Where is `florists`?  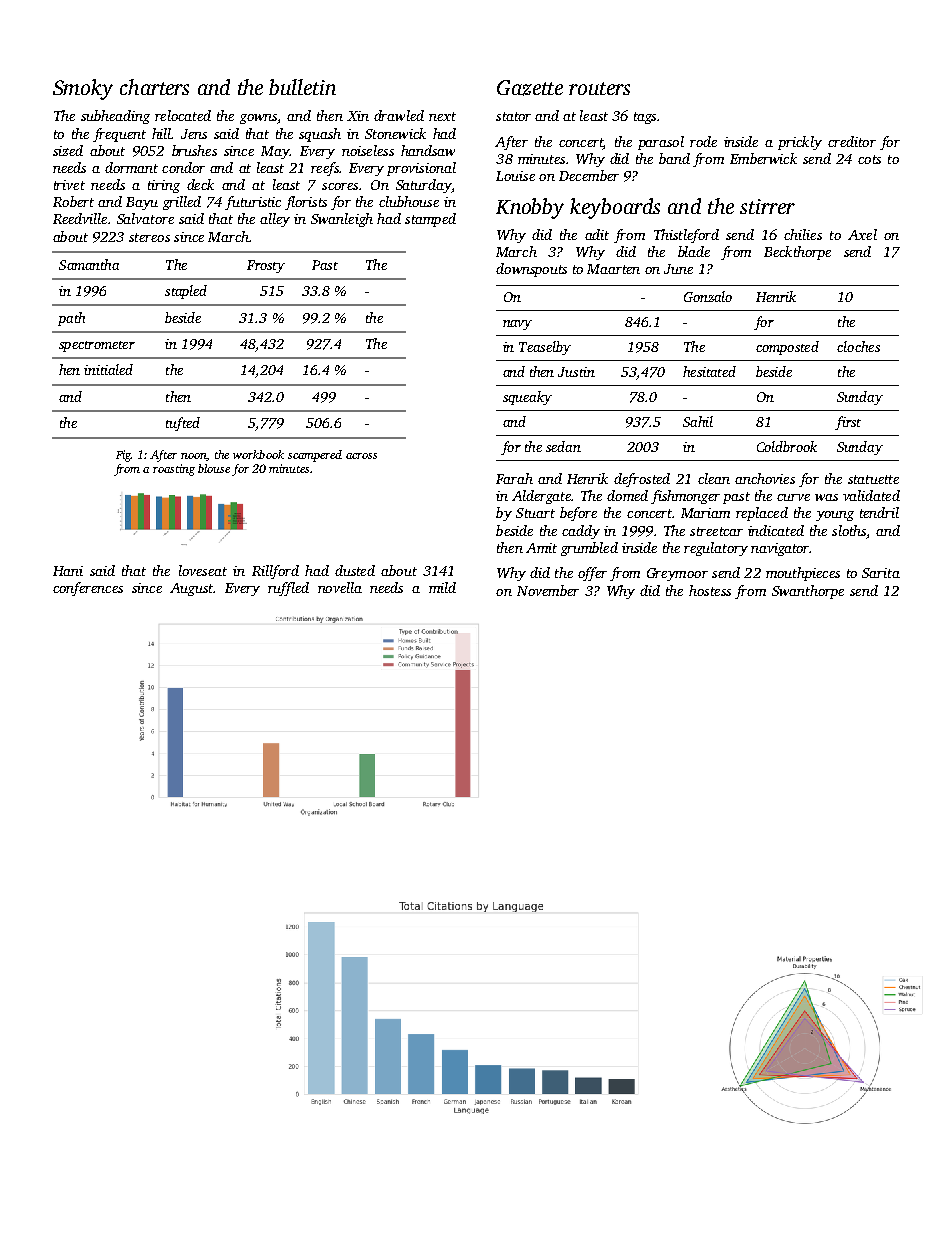 florists is located at coordinates (306, 203).
